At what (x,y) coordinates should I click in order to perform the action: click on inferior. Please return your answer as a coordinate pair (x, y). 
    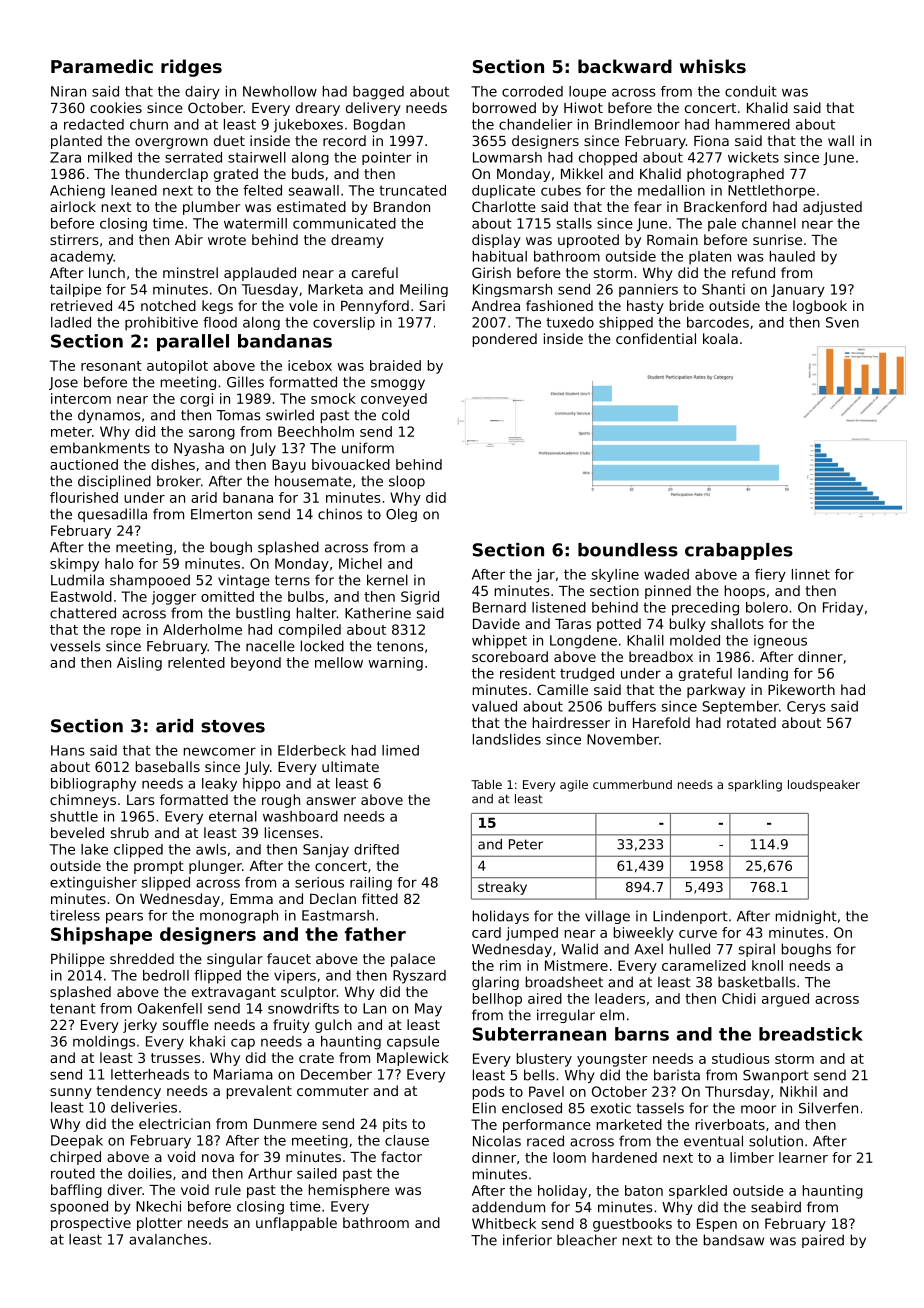
    Looking at the image, I should click on (527, 1240).
